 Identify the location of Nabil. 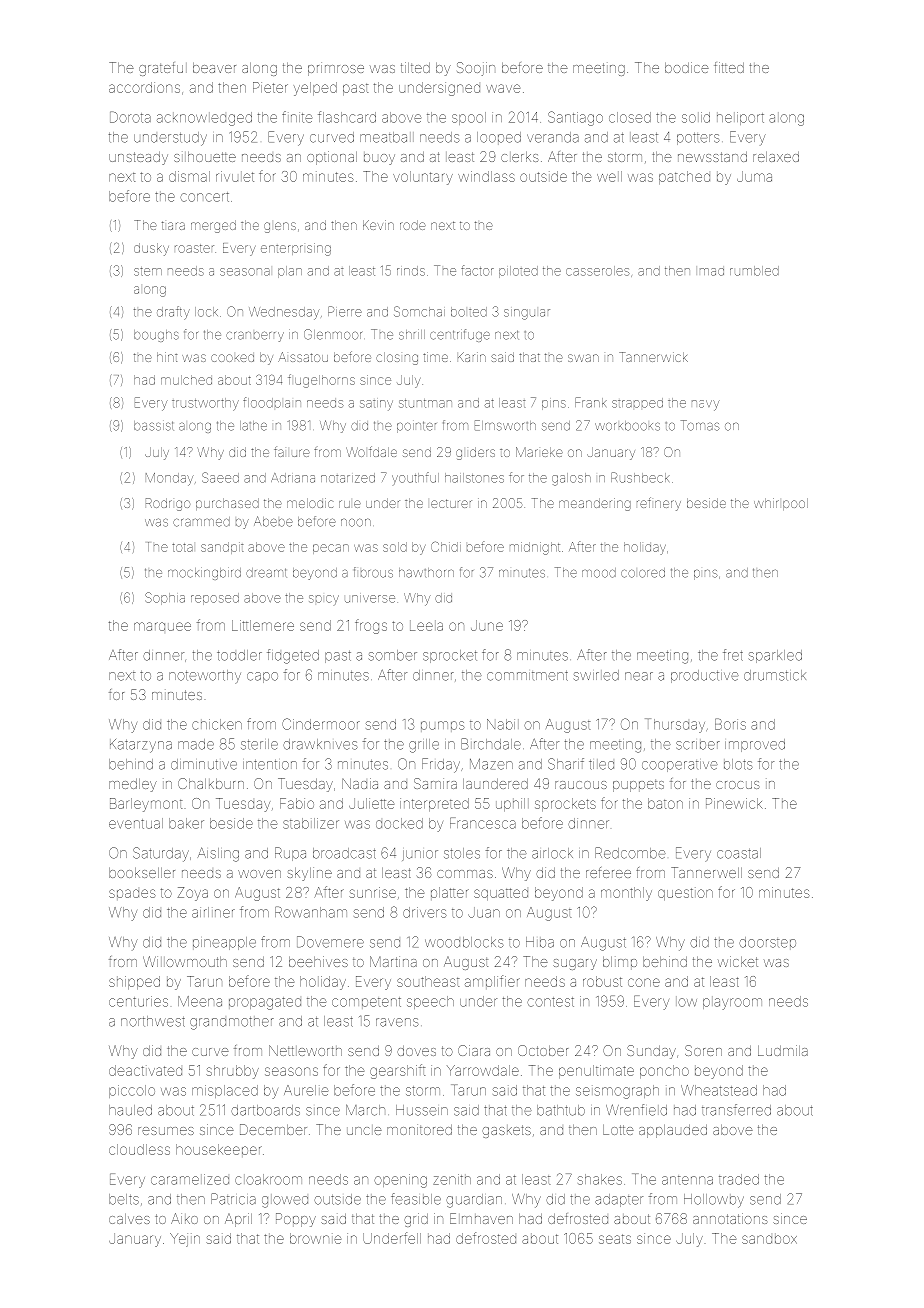
(503, 724).
